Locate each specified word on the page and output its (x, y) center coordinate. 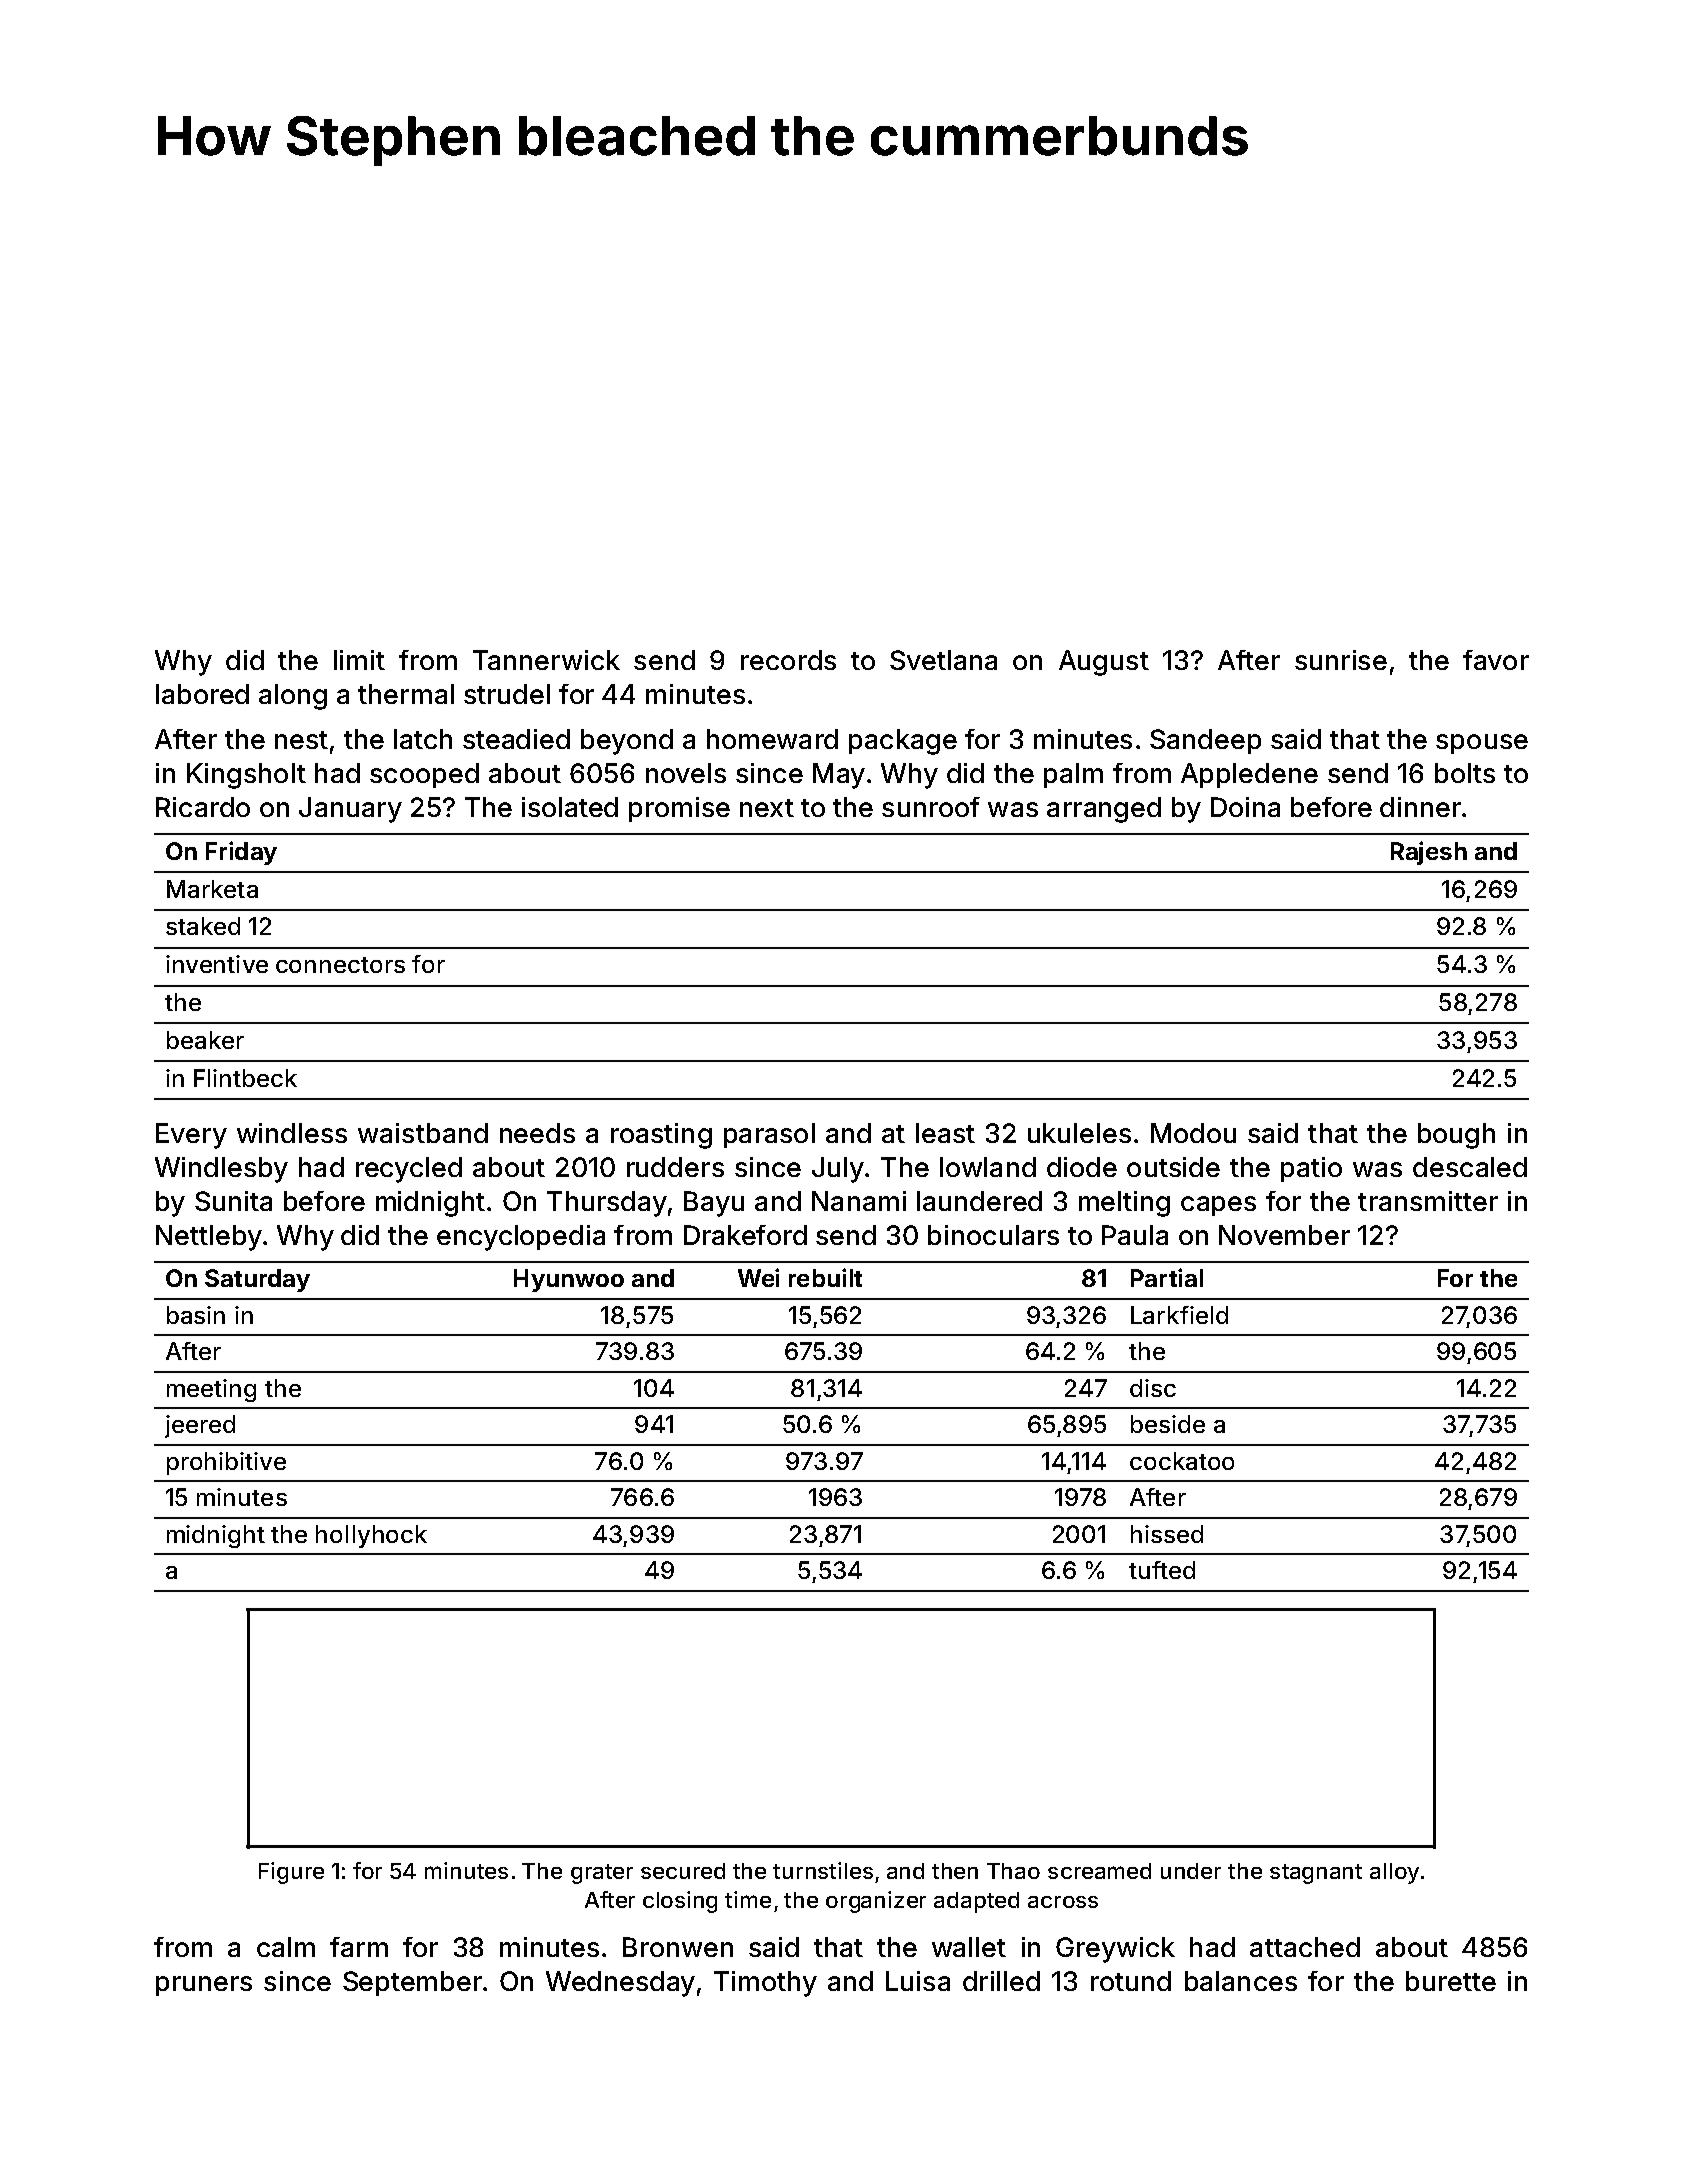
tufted (1162, 1570)
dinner (1420, 807)
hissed (1167, 1534)
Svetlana (943, 660)
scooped (424, 775)
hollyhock (371, 1536)
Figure (291, 1873)
